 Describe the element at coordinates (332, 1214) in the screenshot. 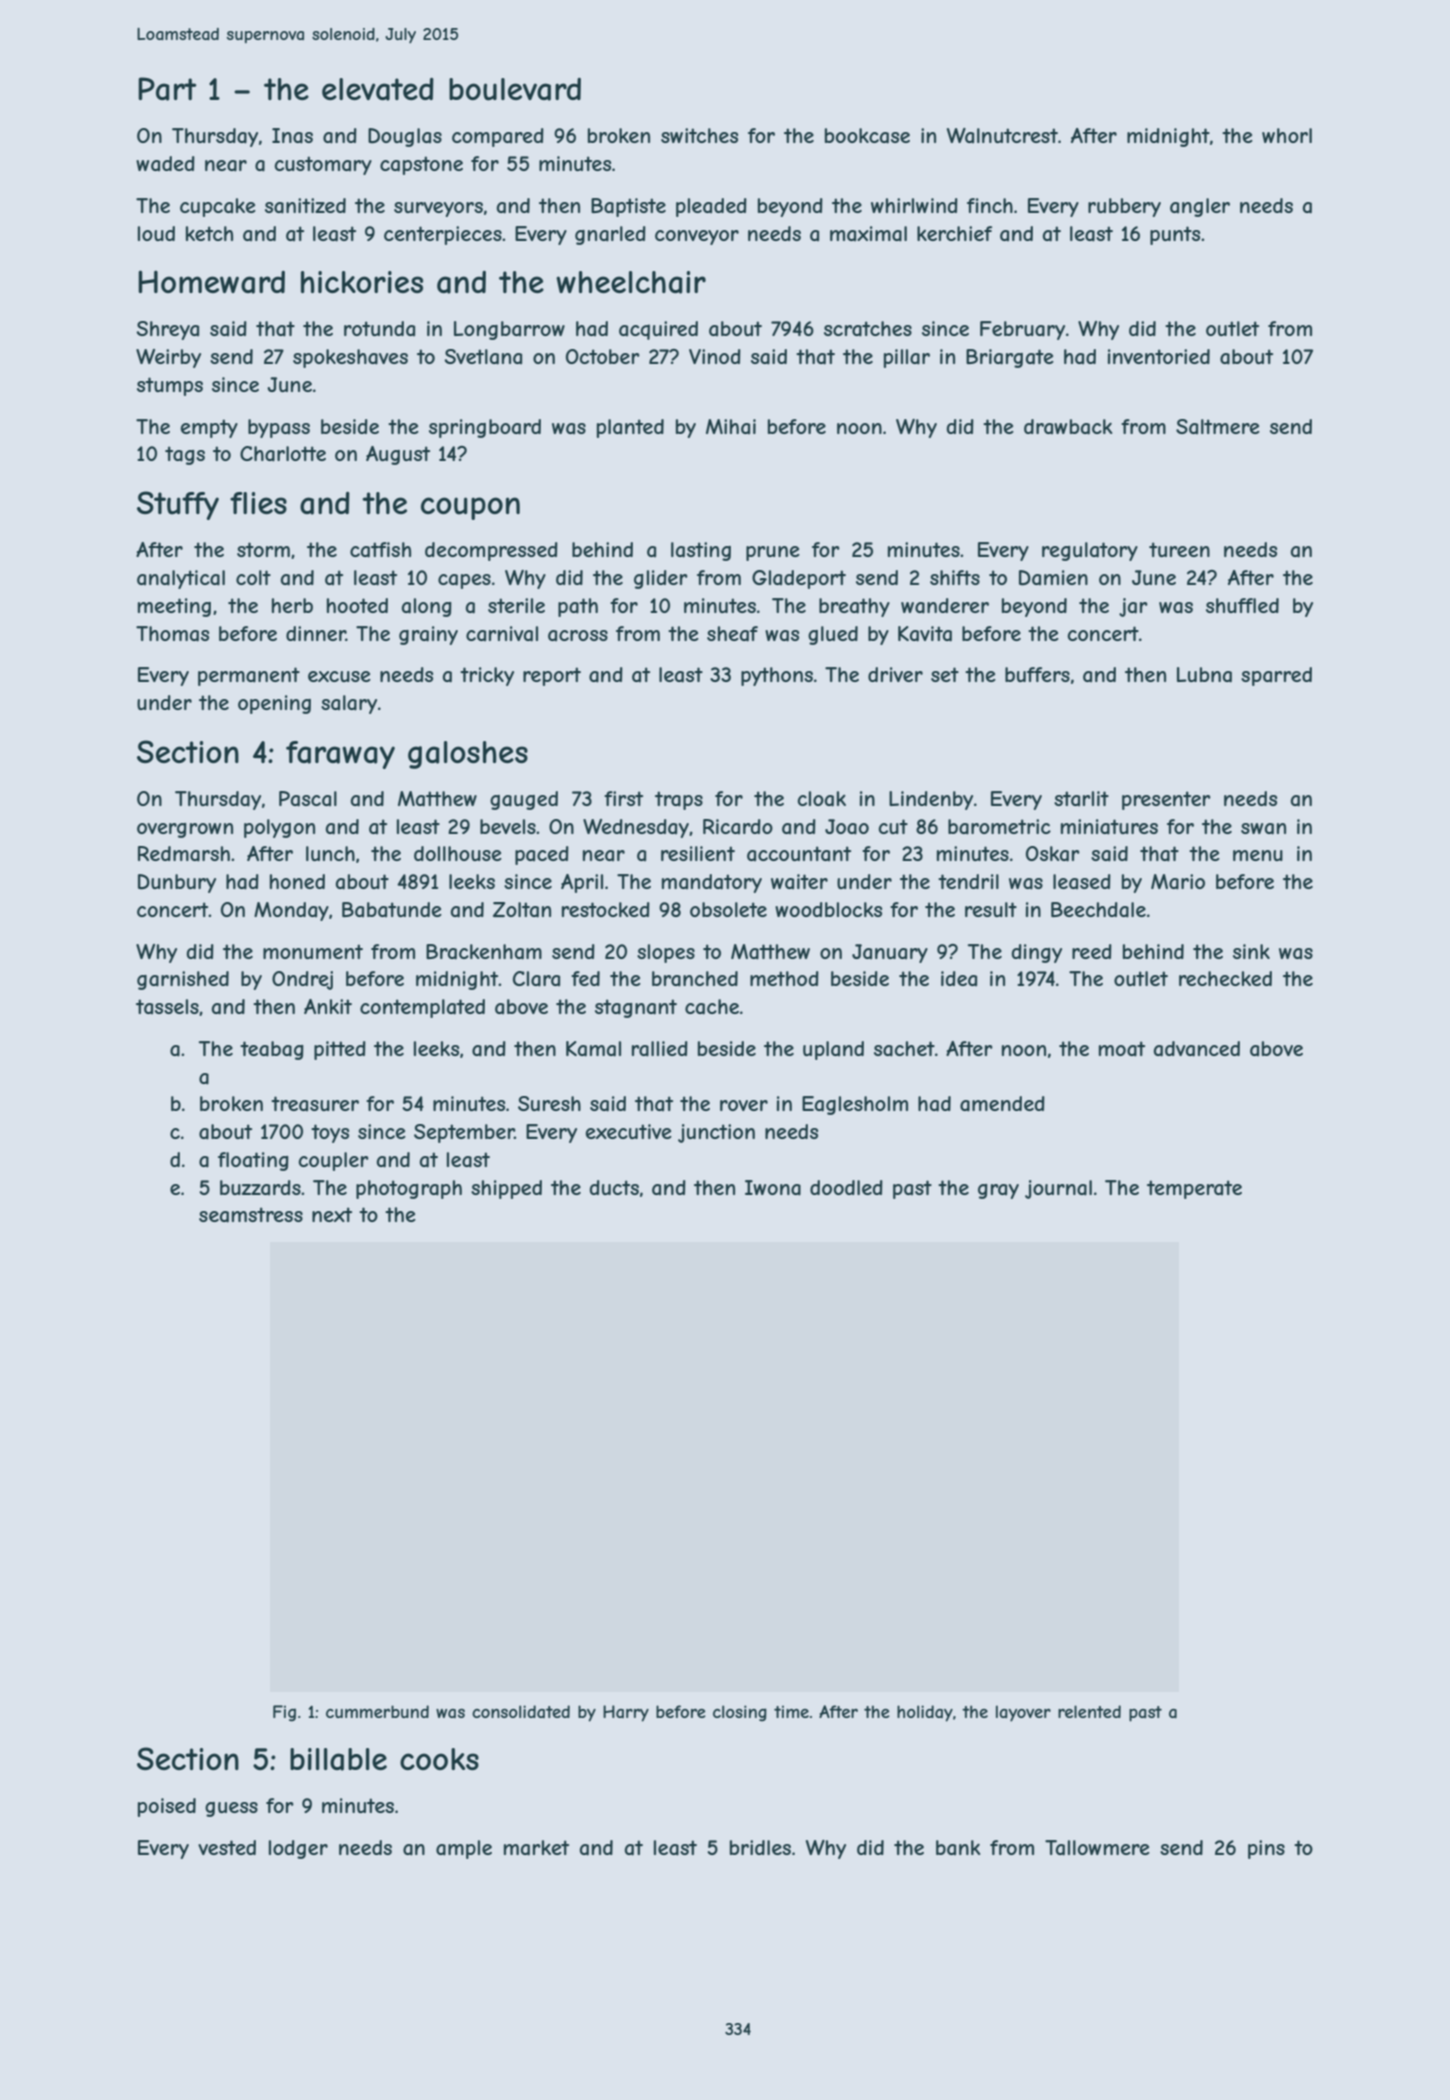

I see `next` at that location.
